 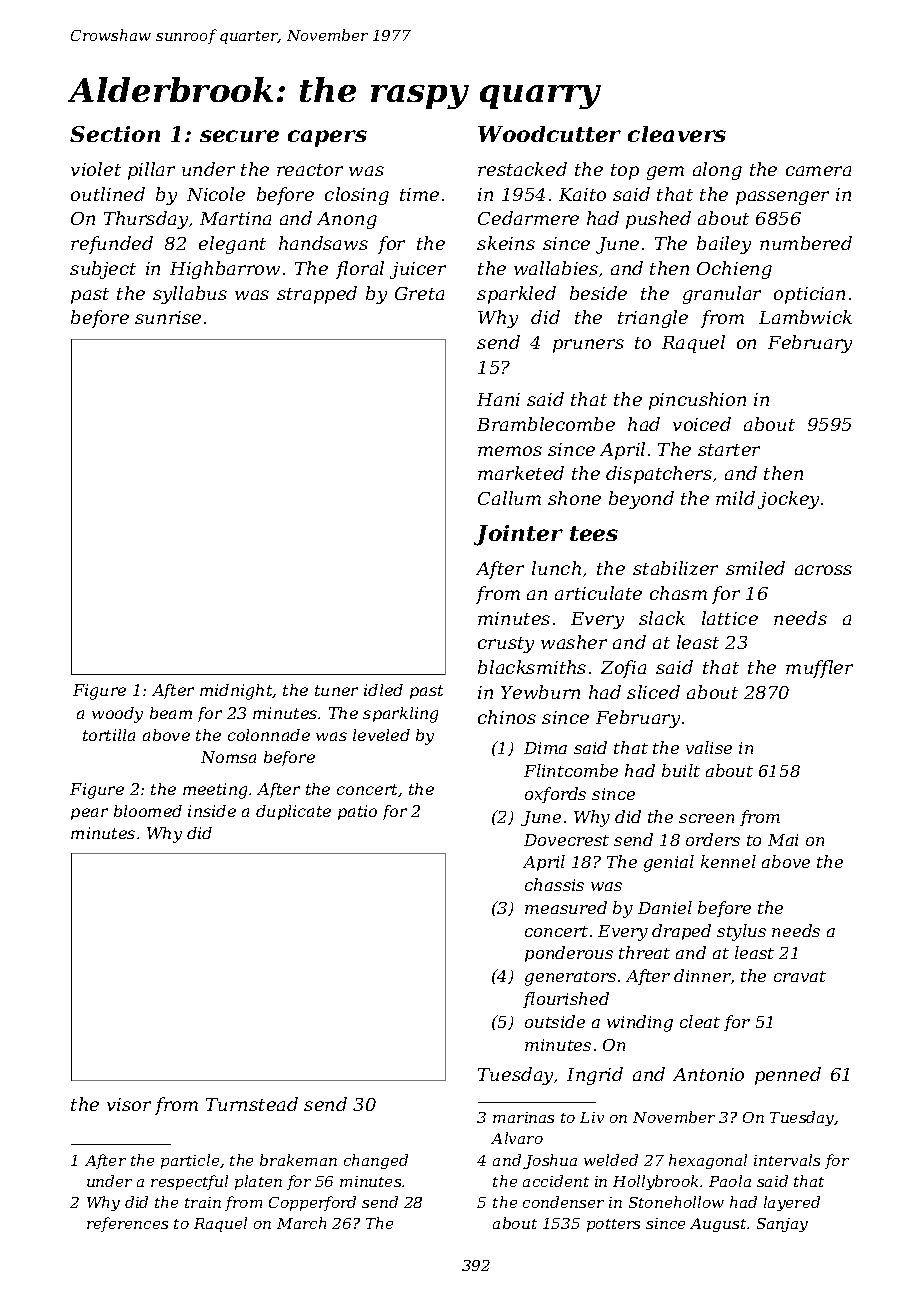 I want to click on Woodcutter, so click(x=549, y=134).
